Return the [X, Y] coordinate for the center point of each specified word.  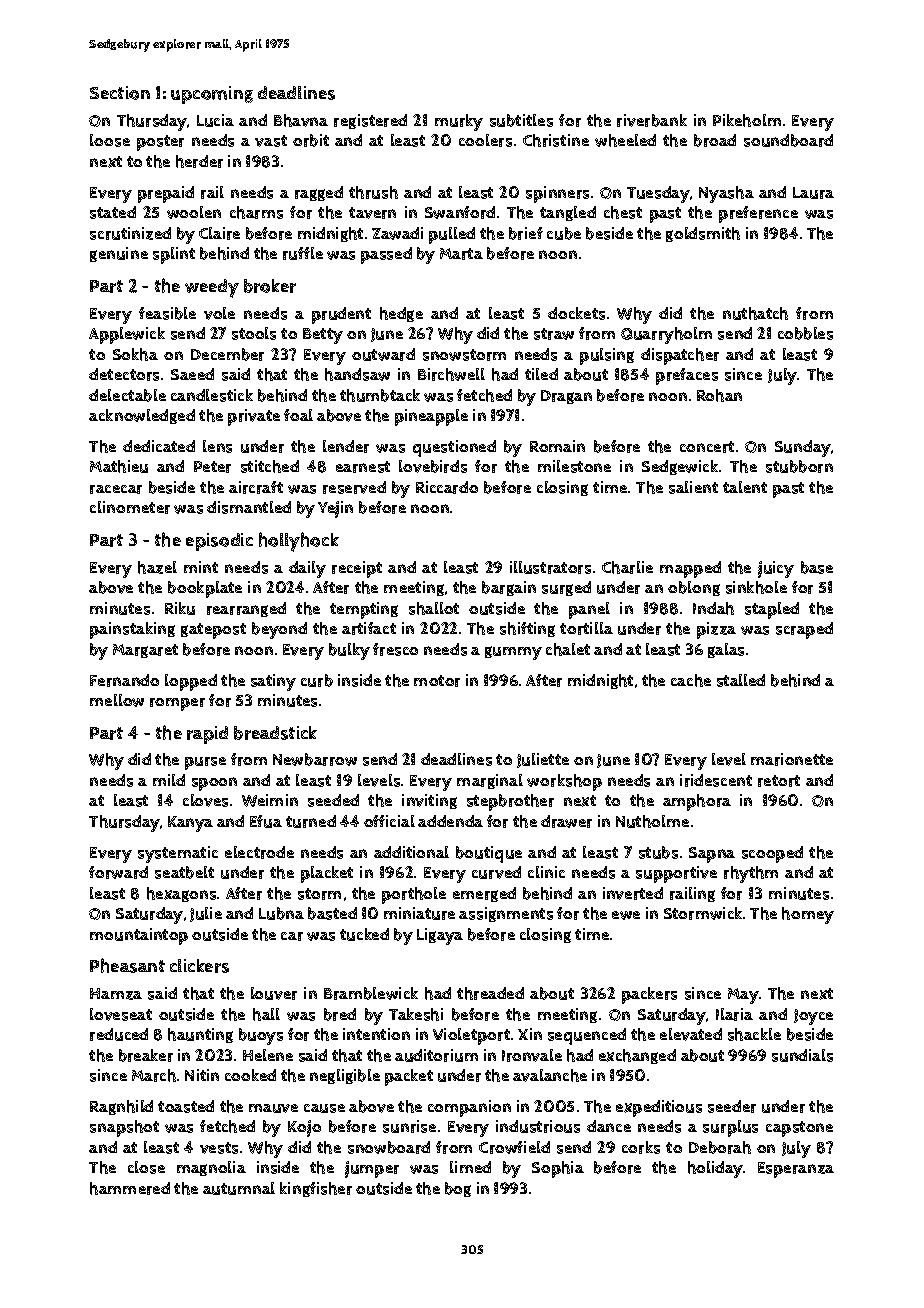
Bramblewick [371, 993]
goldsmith [703, 234]
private [254, 417]
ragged [319, 193]
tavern [372, 213]
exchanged [637, 1056]
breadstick [275, 733]
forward [118, 872]
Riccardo [447, 487]
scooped [772, 854]
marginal [490, 781]
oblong [694, 588]
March [154, 1075]
